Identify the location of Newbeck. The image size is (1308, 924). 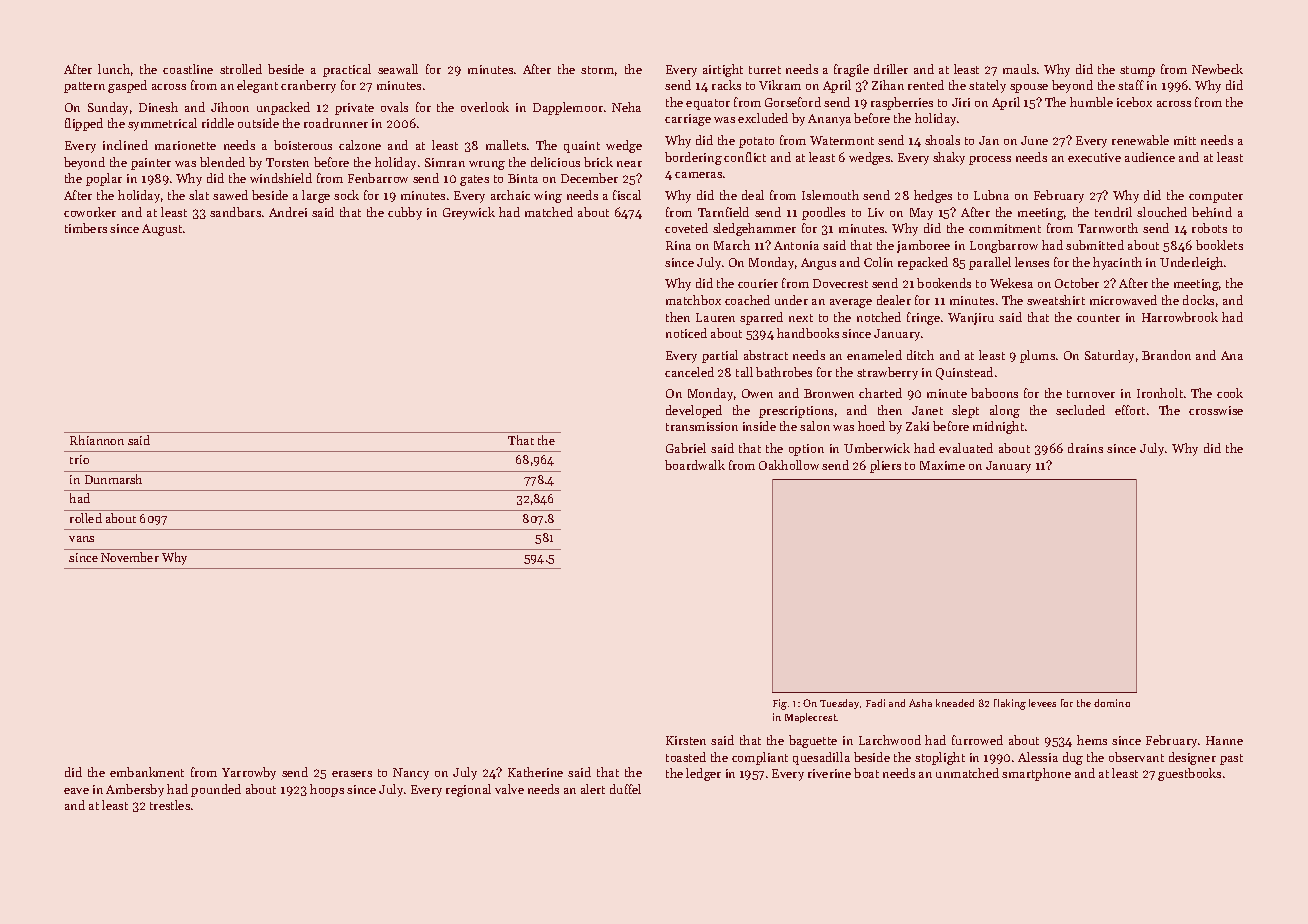
(1217, 69).
